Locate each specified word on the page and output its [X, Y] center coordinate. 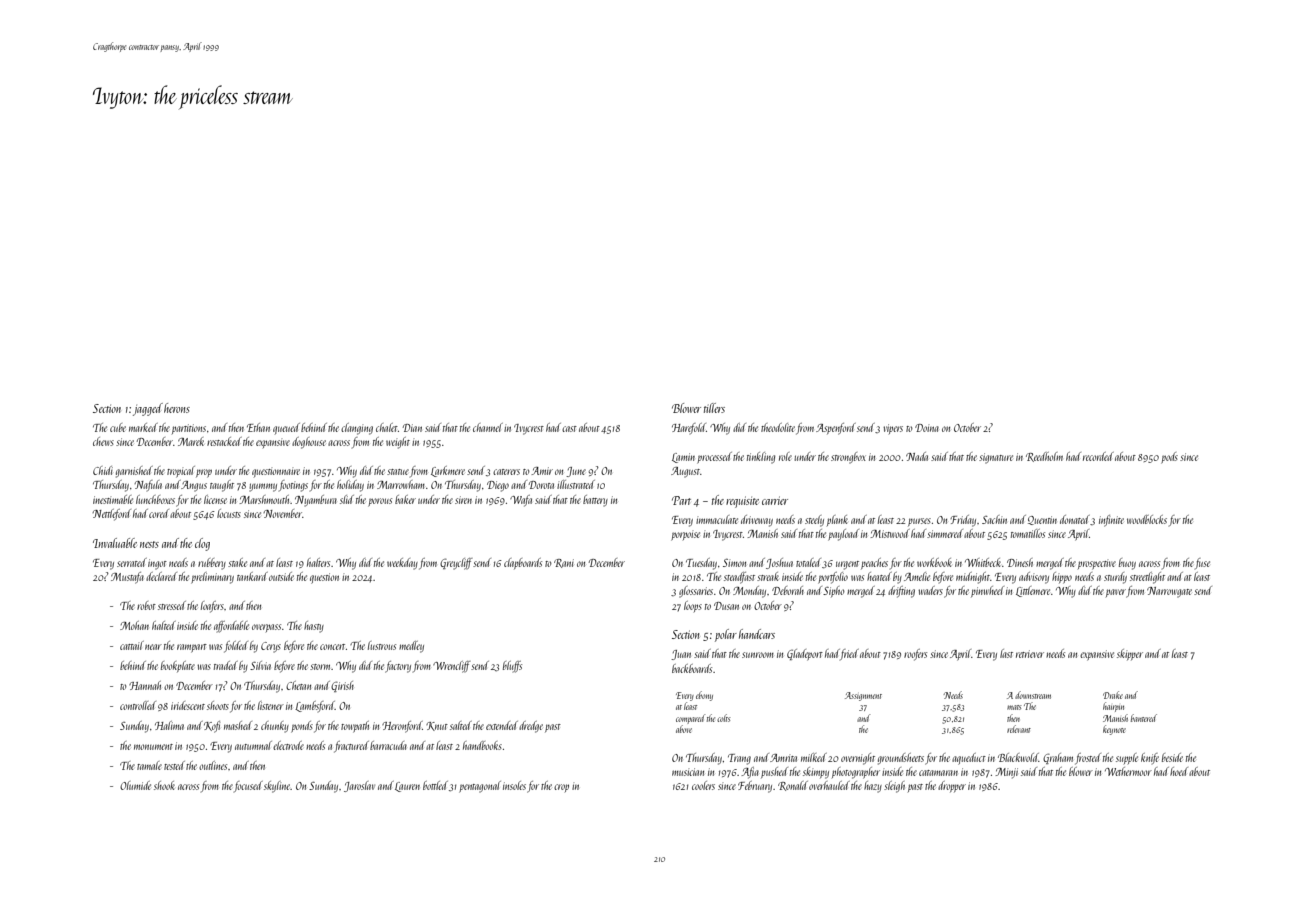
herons [177, 408]
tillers [714, 408]
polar [726, 635]
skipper [1130, 654]
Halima [169, 725]
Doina [927, 428]
